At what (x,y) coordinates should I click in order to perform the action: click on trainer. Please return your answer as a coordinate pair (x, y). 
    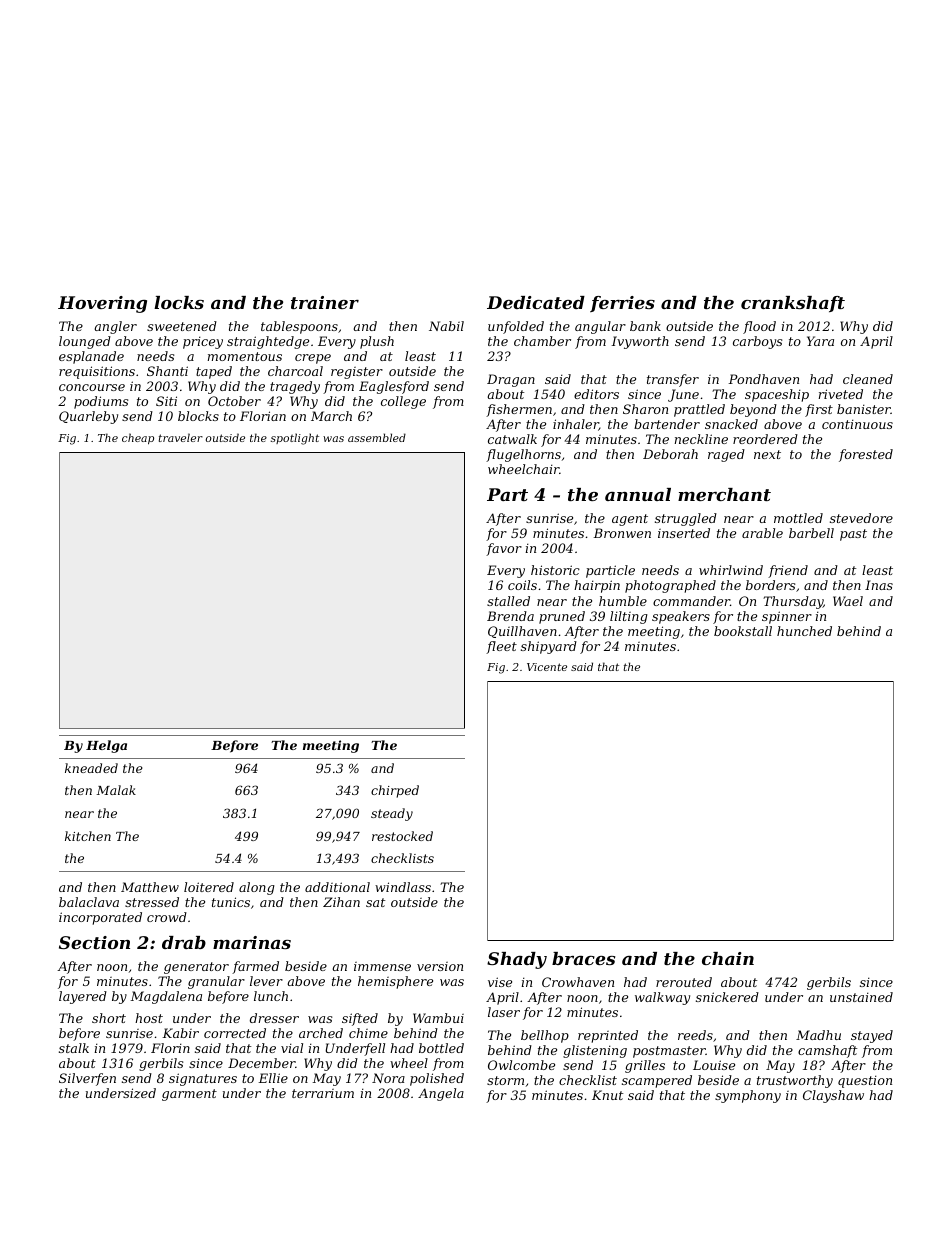
    Looking at the image, I should click on (325, 302).
